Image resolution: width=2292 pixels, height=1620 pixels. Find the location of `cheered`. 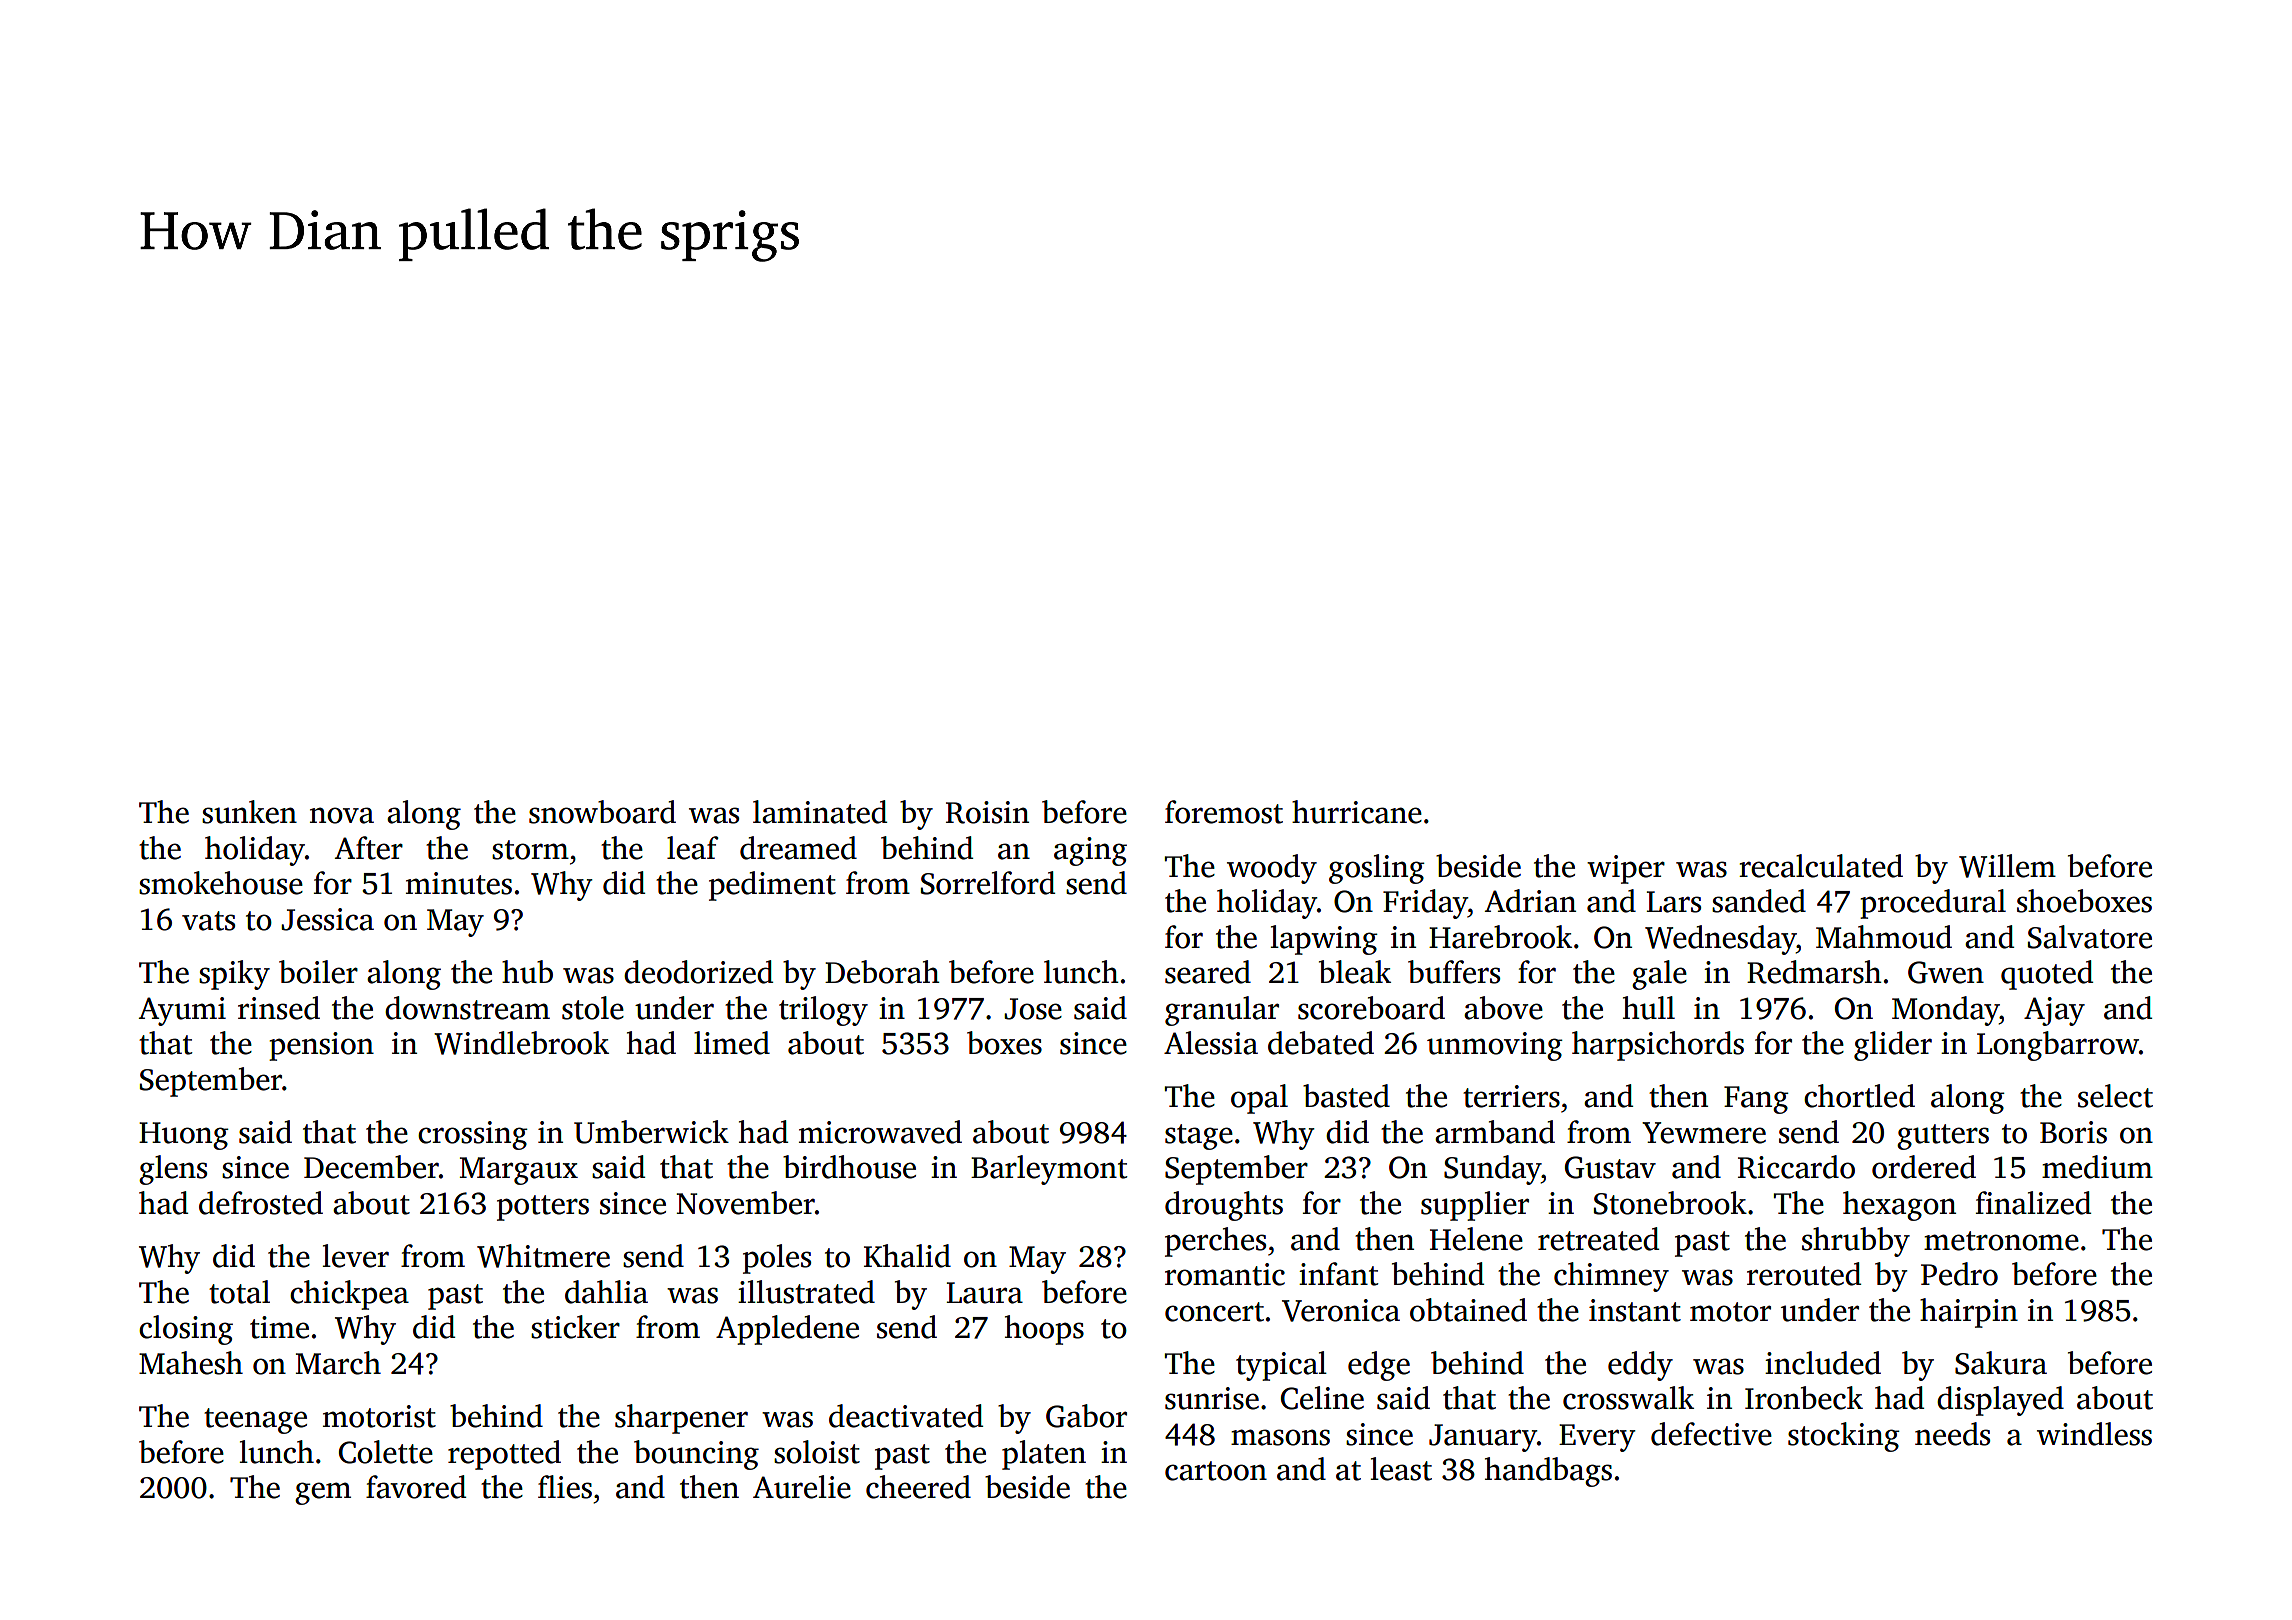

cheered is located at coordinates (918, 1487).
